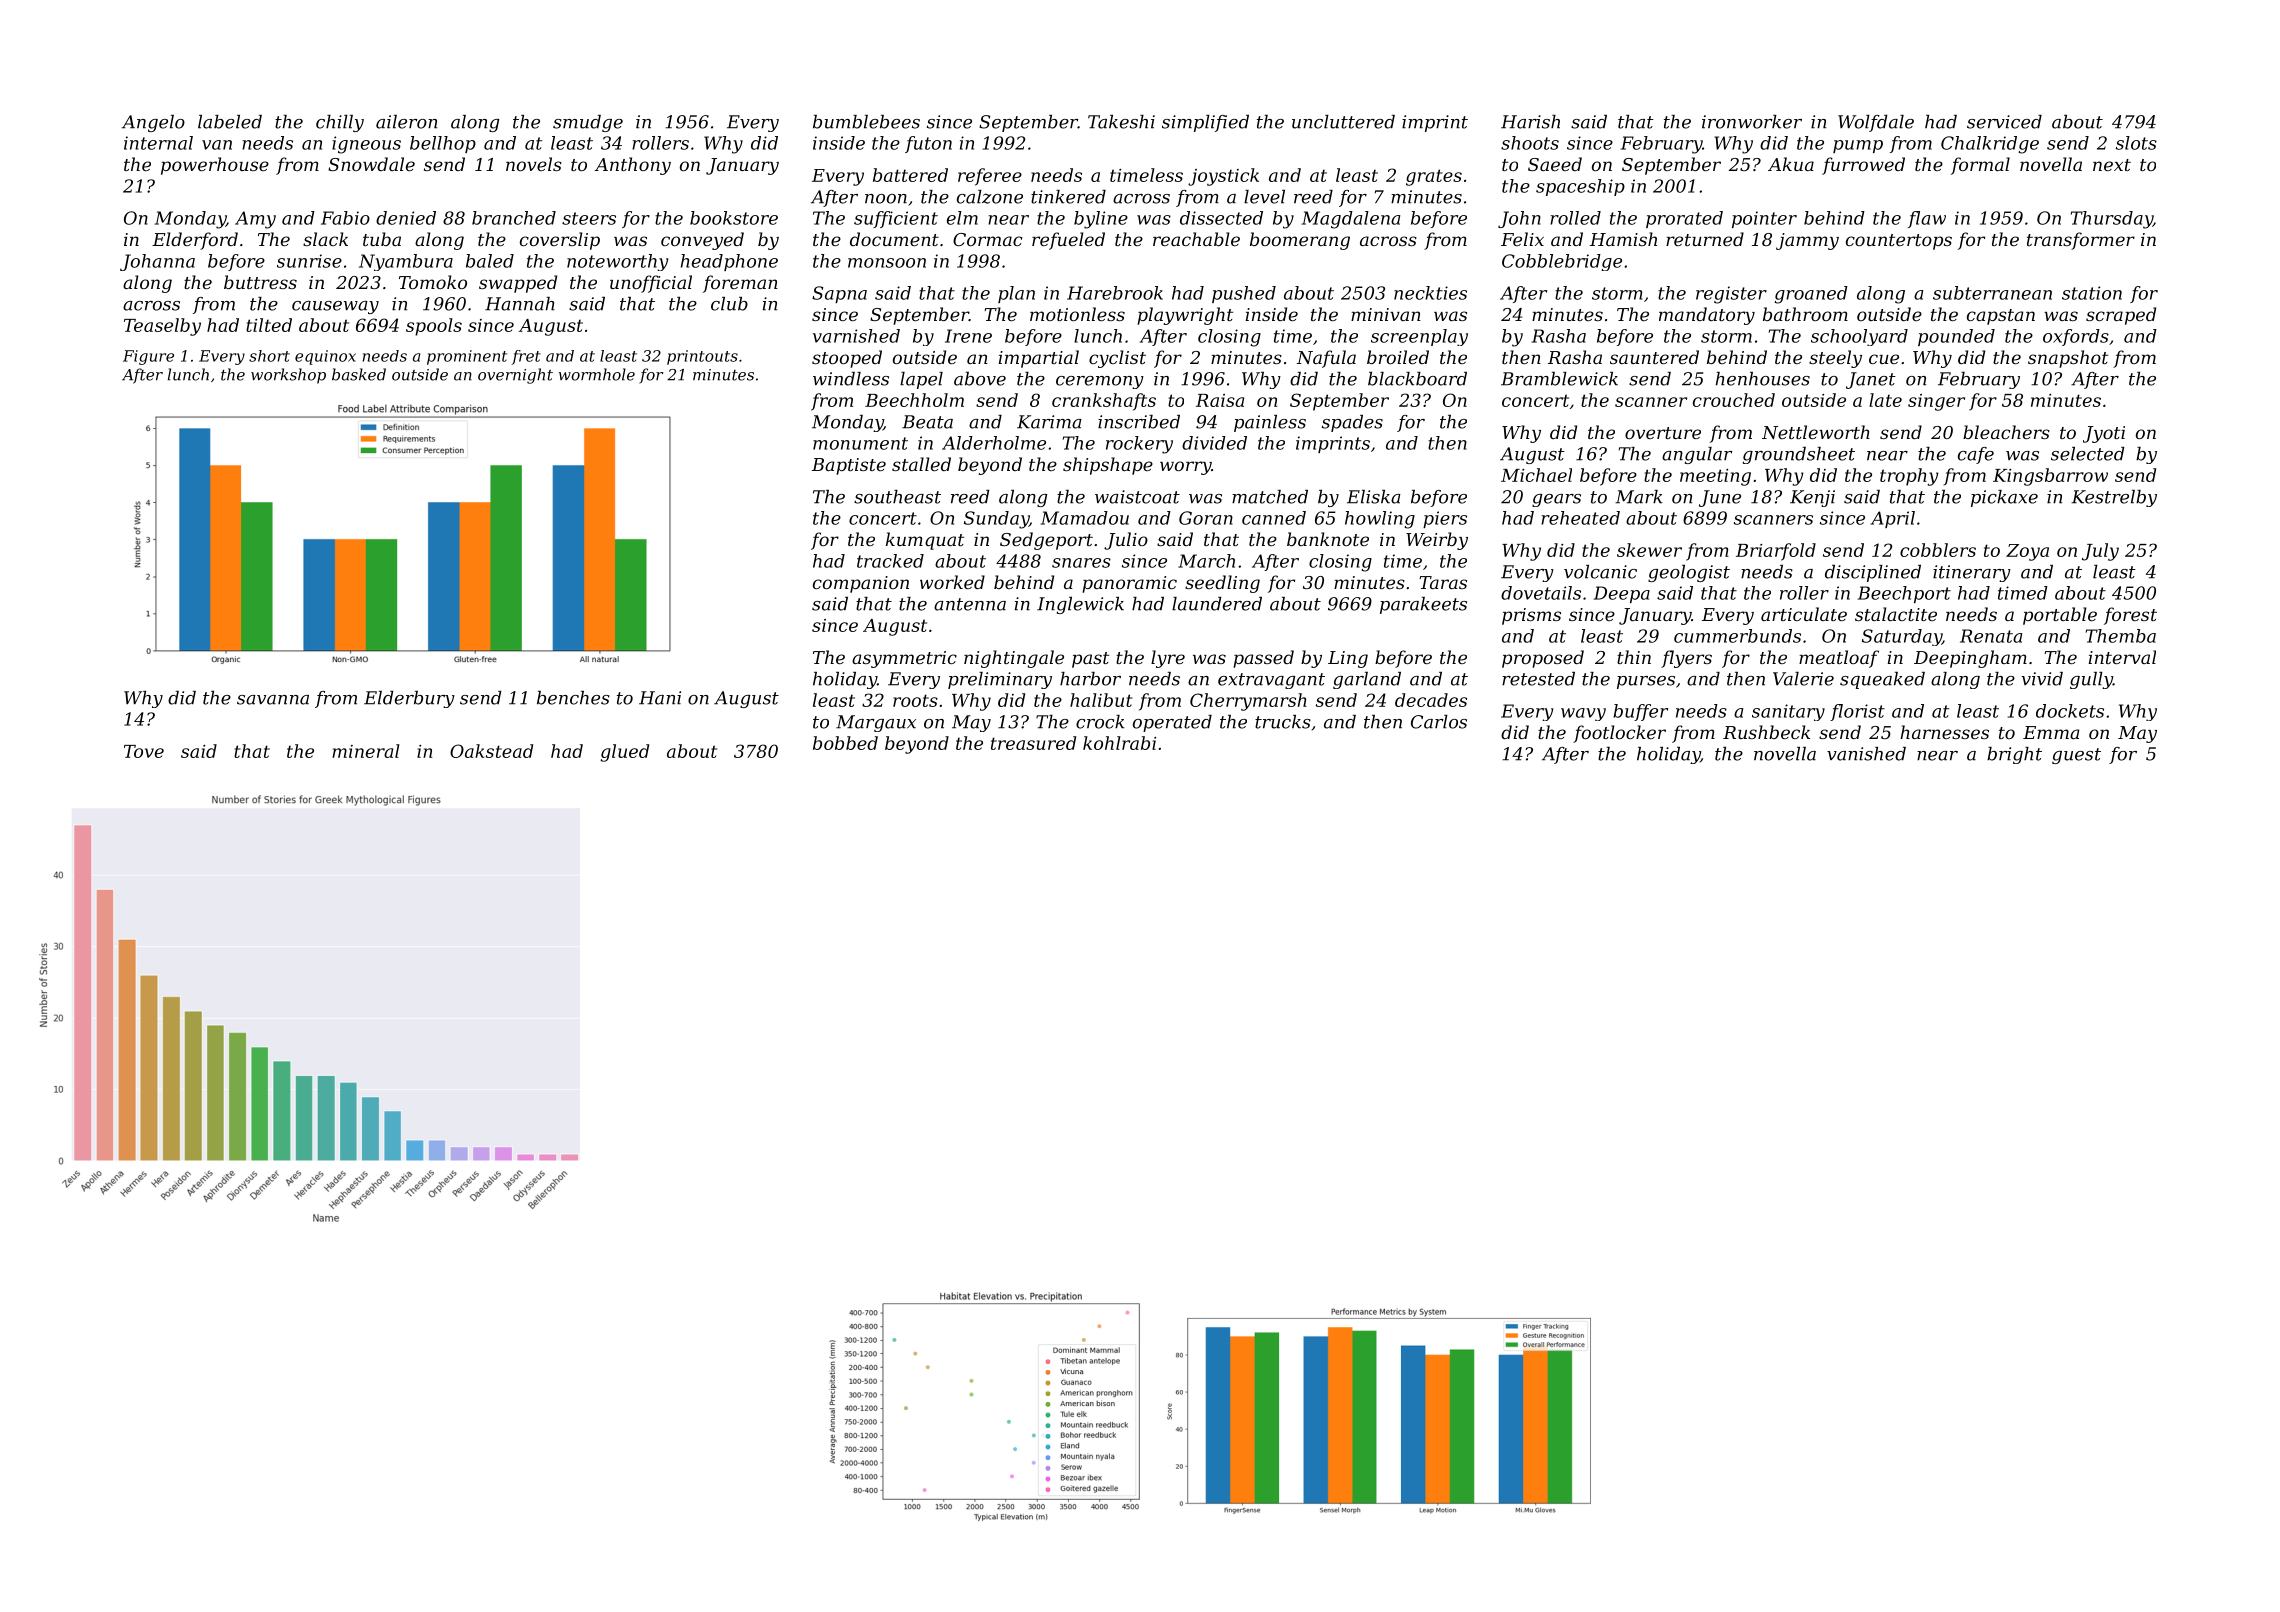 The height and width of the page is (1612, 2280). Describe the element at coordinates (1697, 455) in the page. I see `angular` at that location.
